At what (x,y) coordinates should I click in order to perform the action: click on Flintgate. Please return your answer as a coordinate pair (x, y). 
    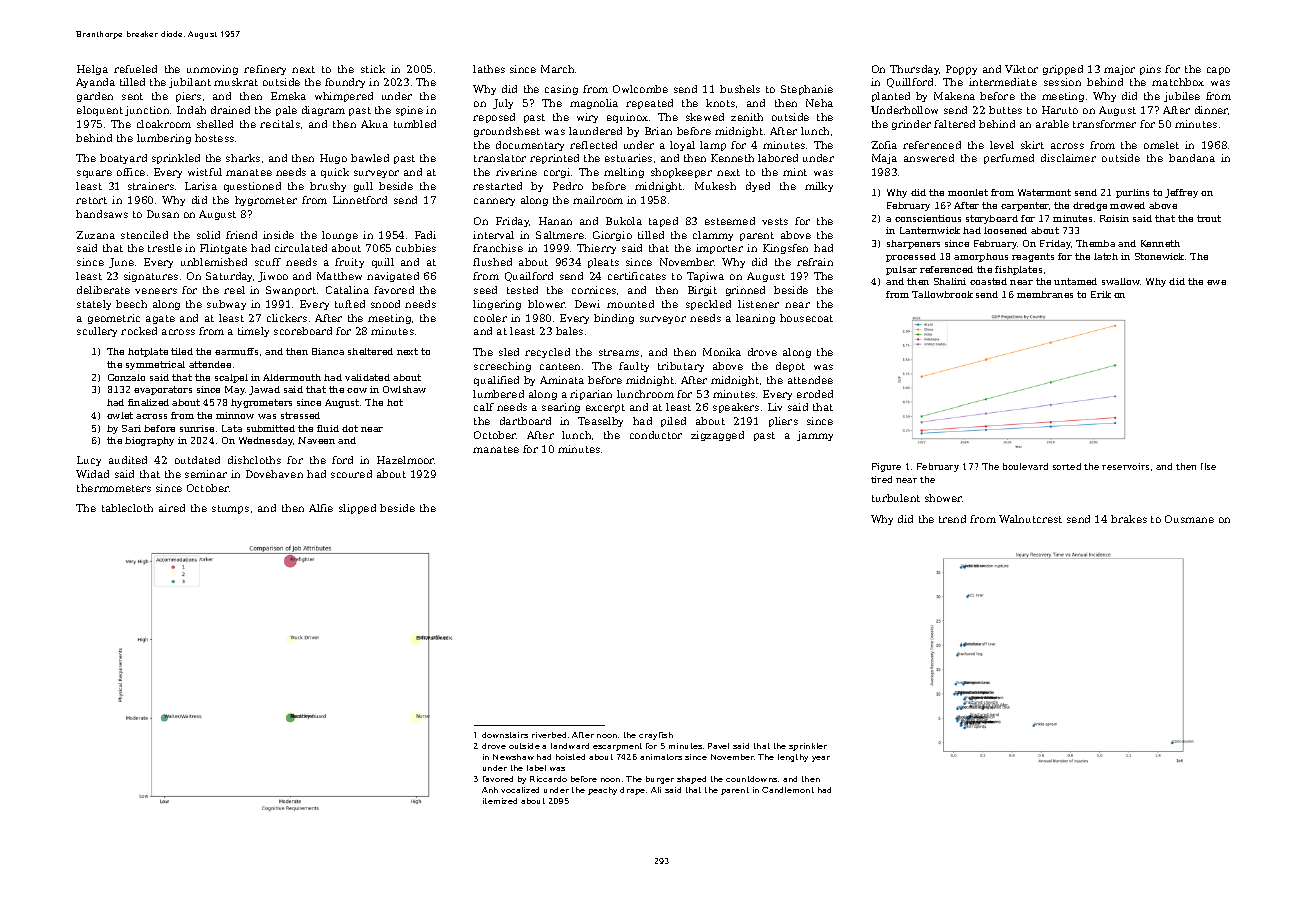
    Looking at the image, I should click on (223, 249).
